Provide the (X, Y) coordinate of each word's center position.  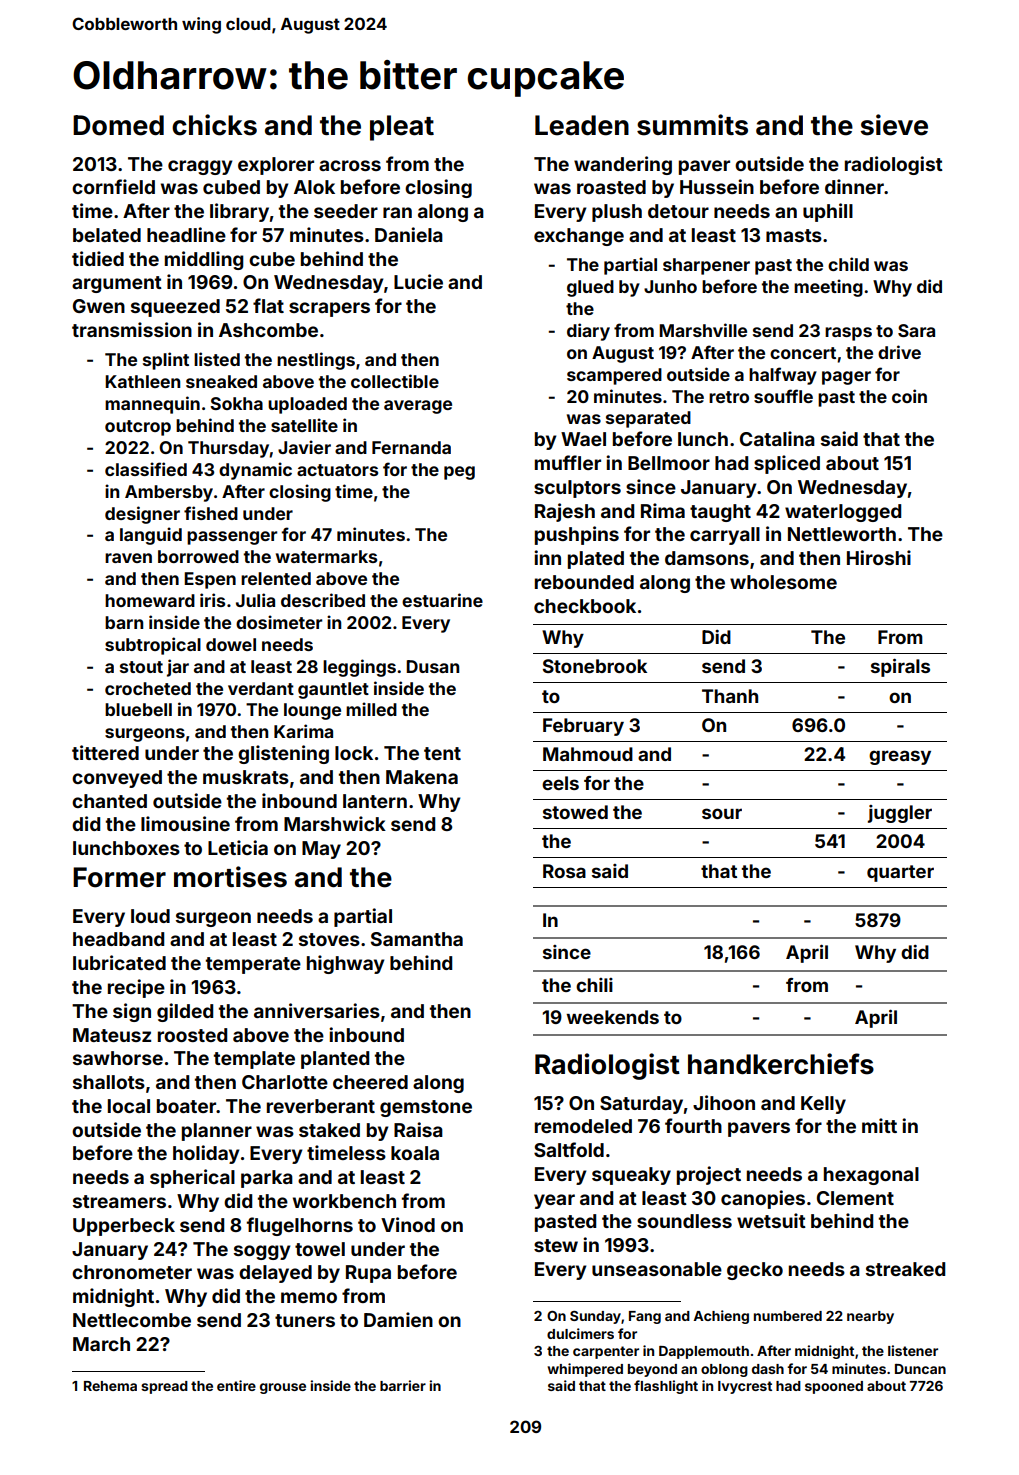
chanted (109, 801)
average (418, 407)
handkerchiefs (781, 1064)
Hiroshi (879, 557)
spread (164, 1387)
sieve (894, 125)
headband (118, 939)
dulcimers (580, 1333)
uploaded (307, 405)
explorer (276, 166)
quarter (900, 873)
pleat (402, 128)
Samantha (417, 939)
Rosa (564, 871)
